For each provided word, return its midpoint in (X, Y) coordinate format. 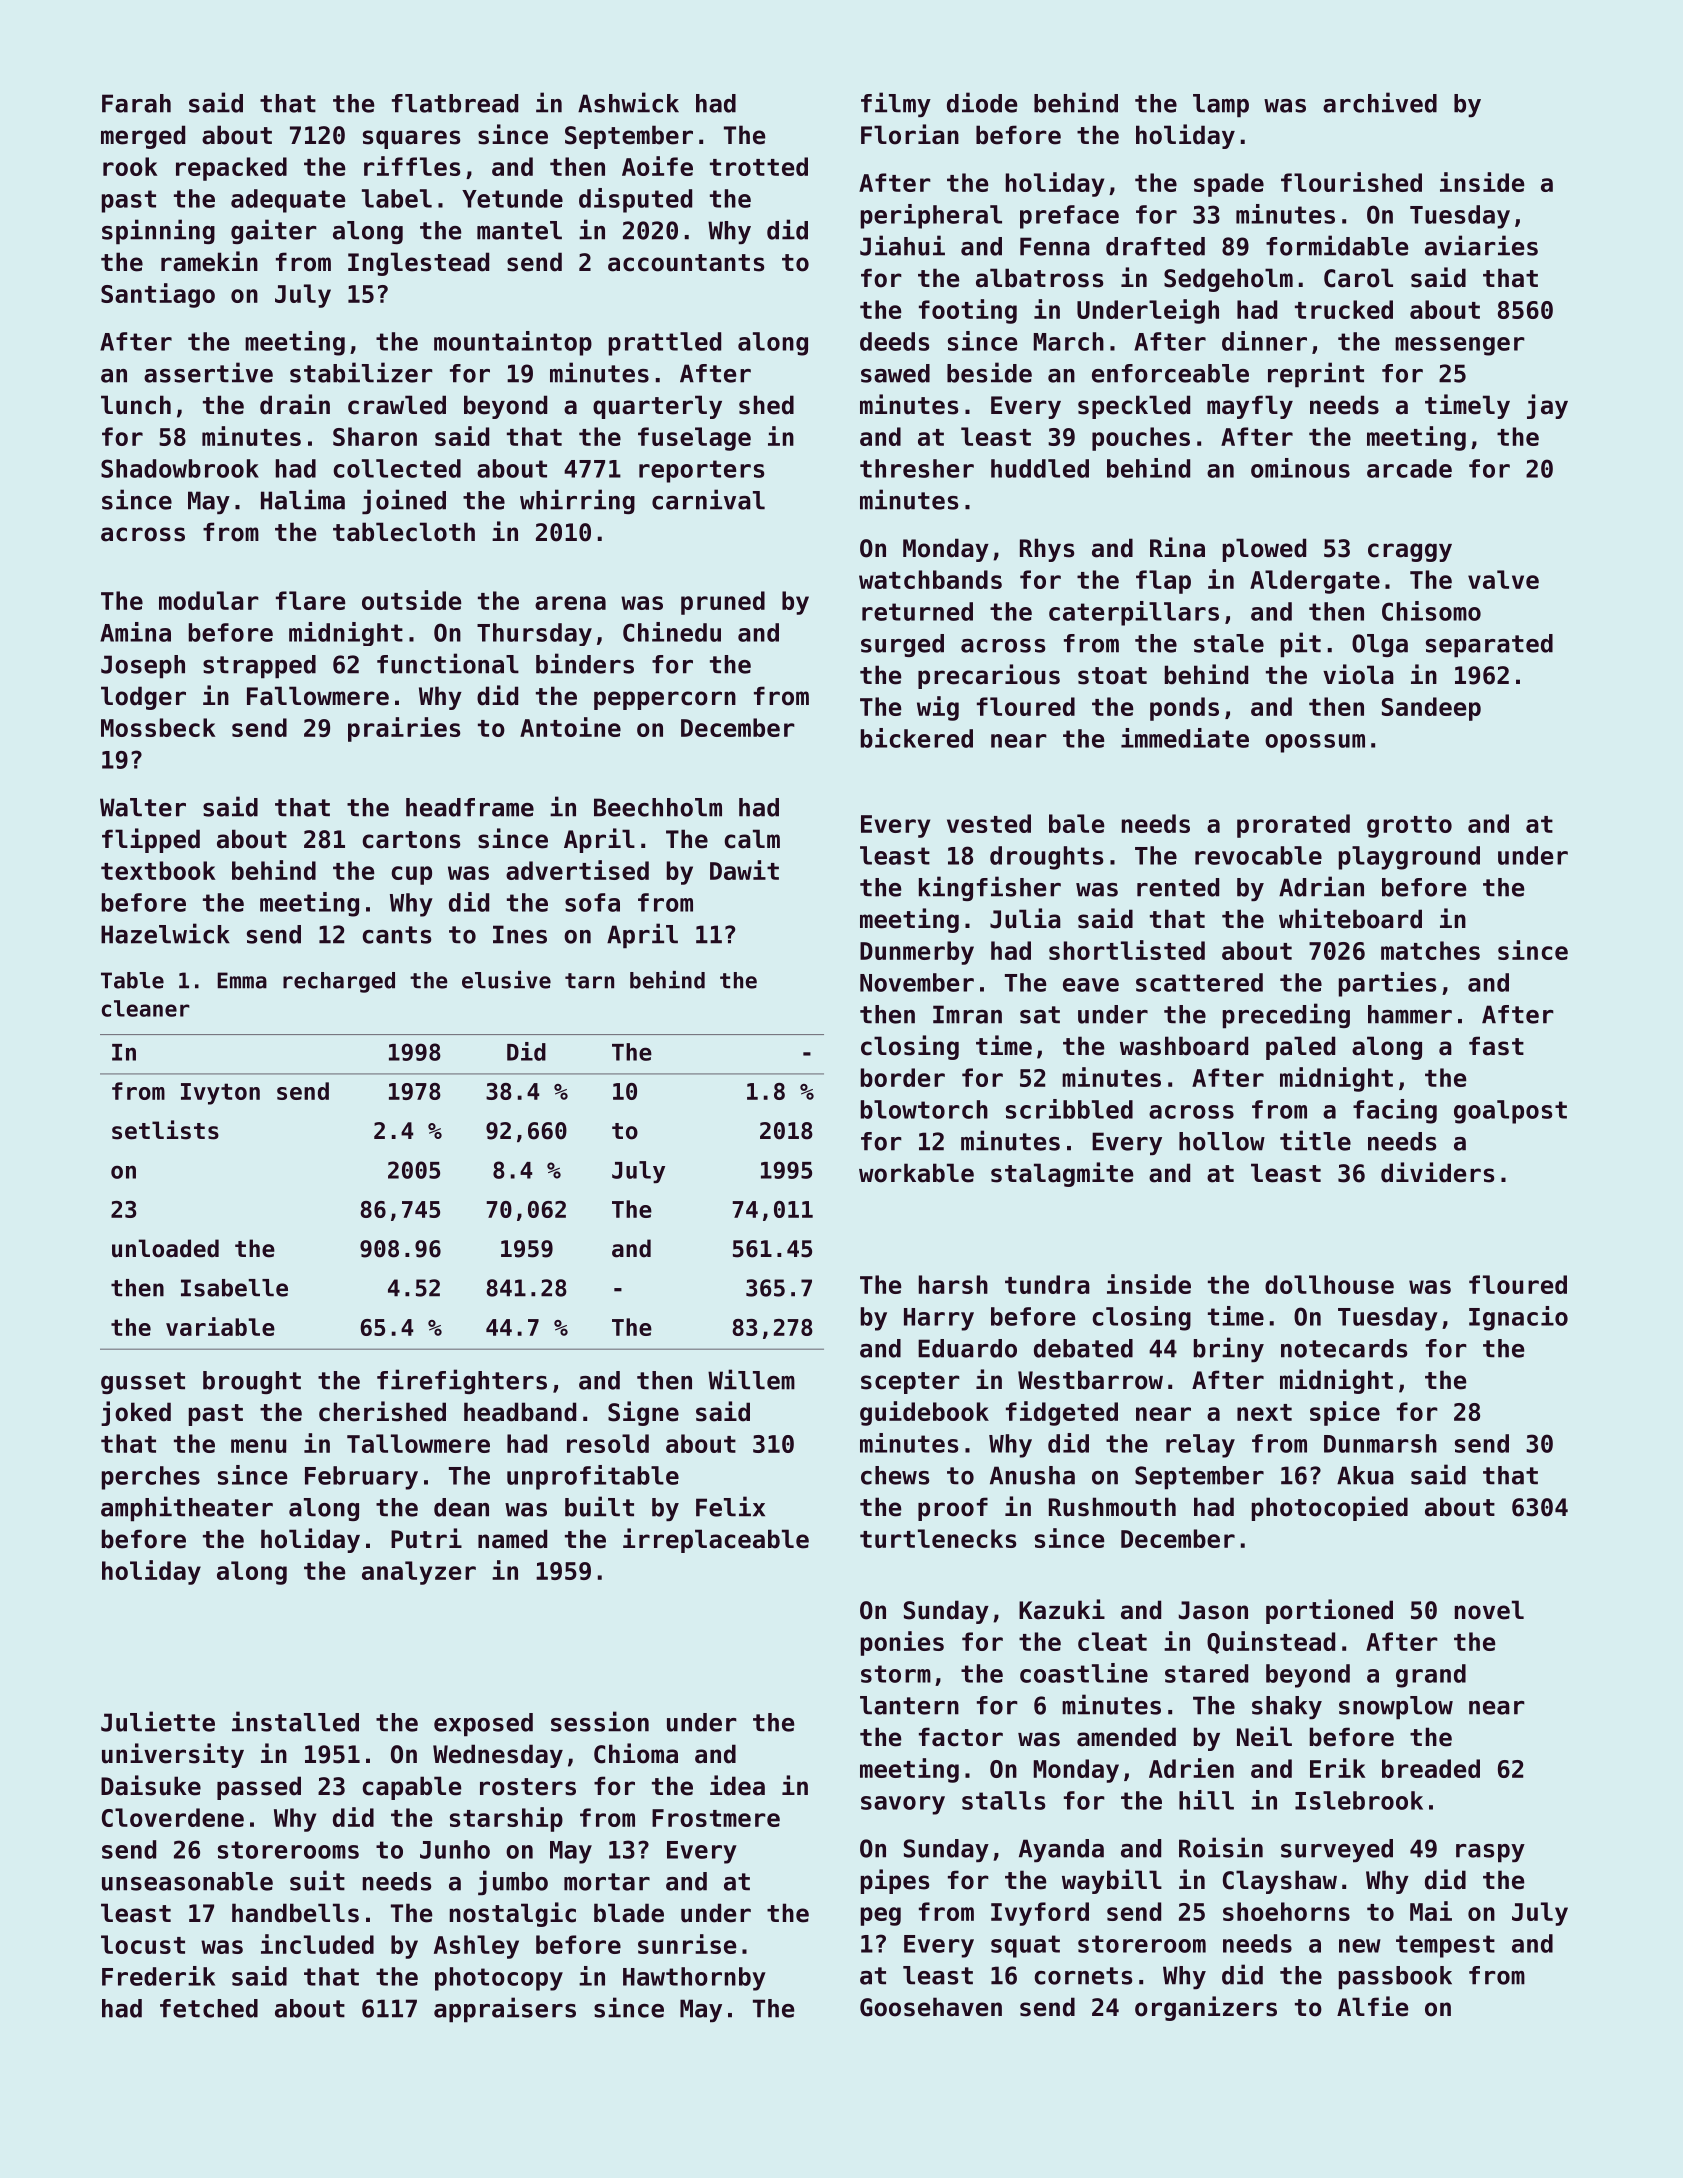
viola (1358, 674)
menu (258, 1446)
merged (143, 137)
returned (917, 611)
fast (1496, 1046)
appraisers (505, 2010)
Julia (1025, 918)
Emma (242, 980)
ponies (902, 1643)
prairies (404, 729)
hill (1206, 1800)
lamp (1221, 106)
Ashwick (628, 102)
